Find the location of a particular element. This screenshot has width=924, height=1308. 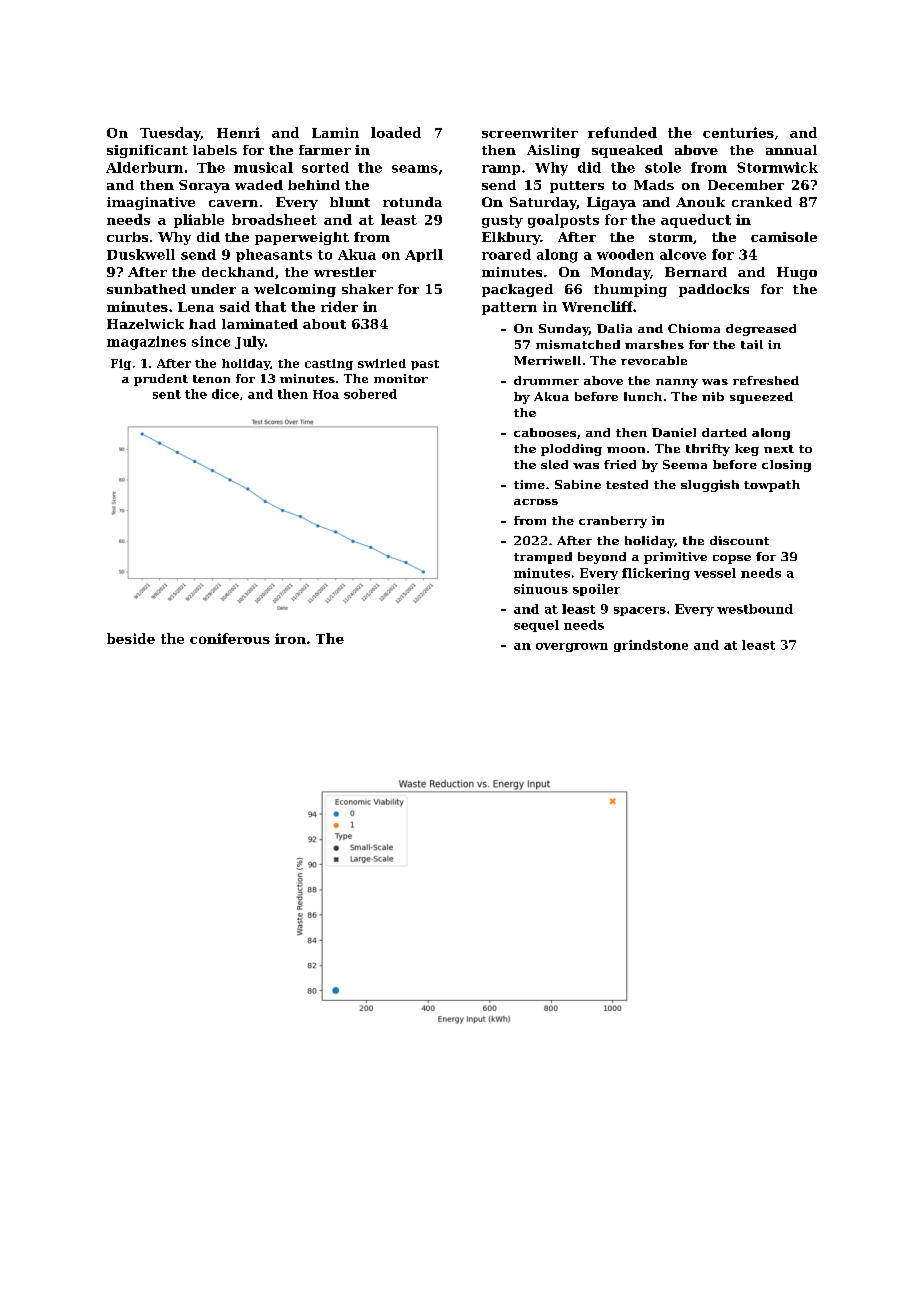

beside is located at coordinates (131, 638).
